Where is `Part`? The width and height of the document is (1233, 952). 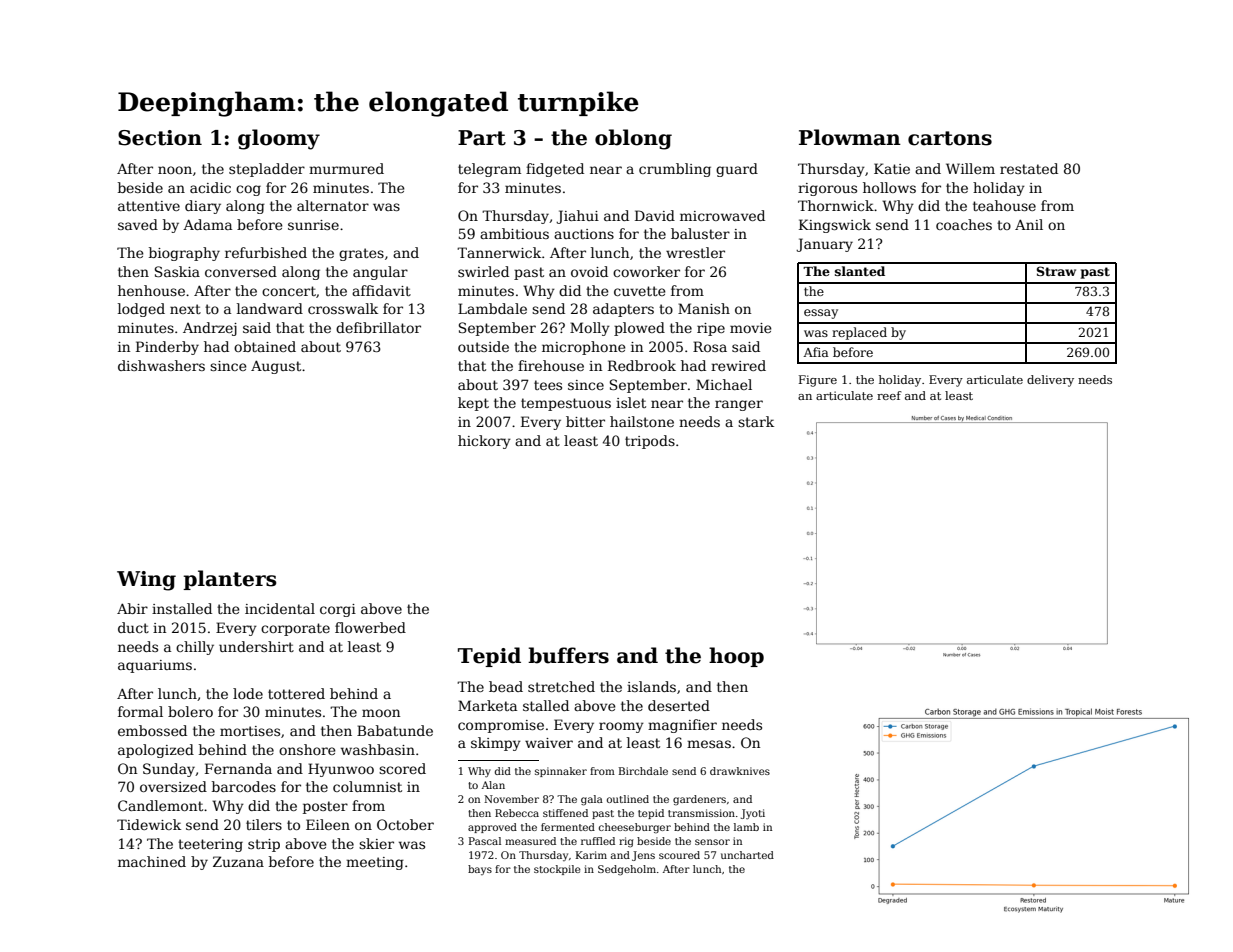 Part is located at coordinates (482, 138).
